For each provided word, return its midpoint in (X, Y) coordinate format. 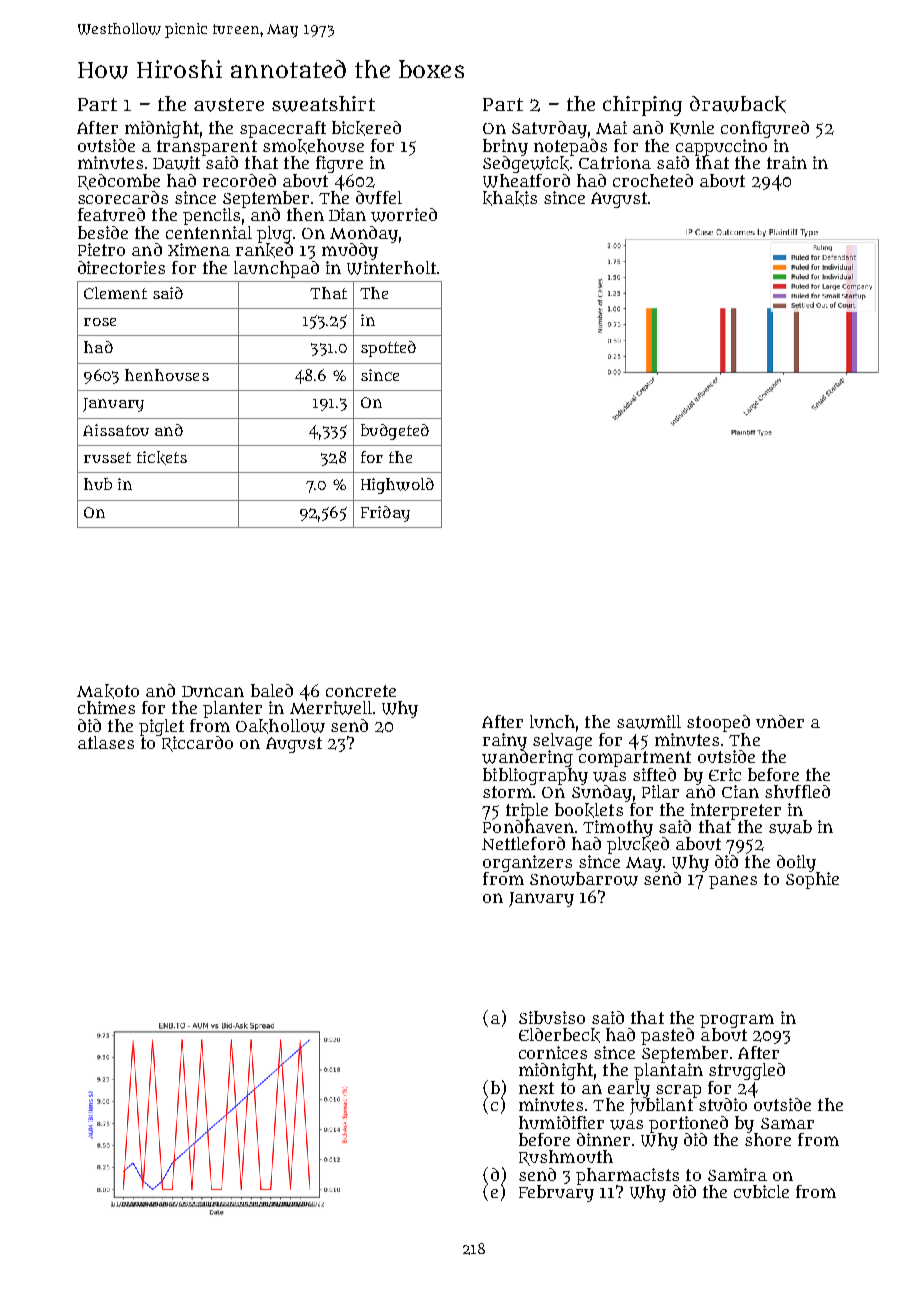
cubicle (761, 1191)
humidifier (561, 1122)
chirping (642, 106)
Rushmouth (566, 1158)
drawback (738, 104)
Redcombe (119, 182)
